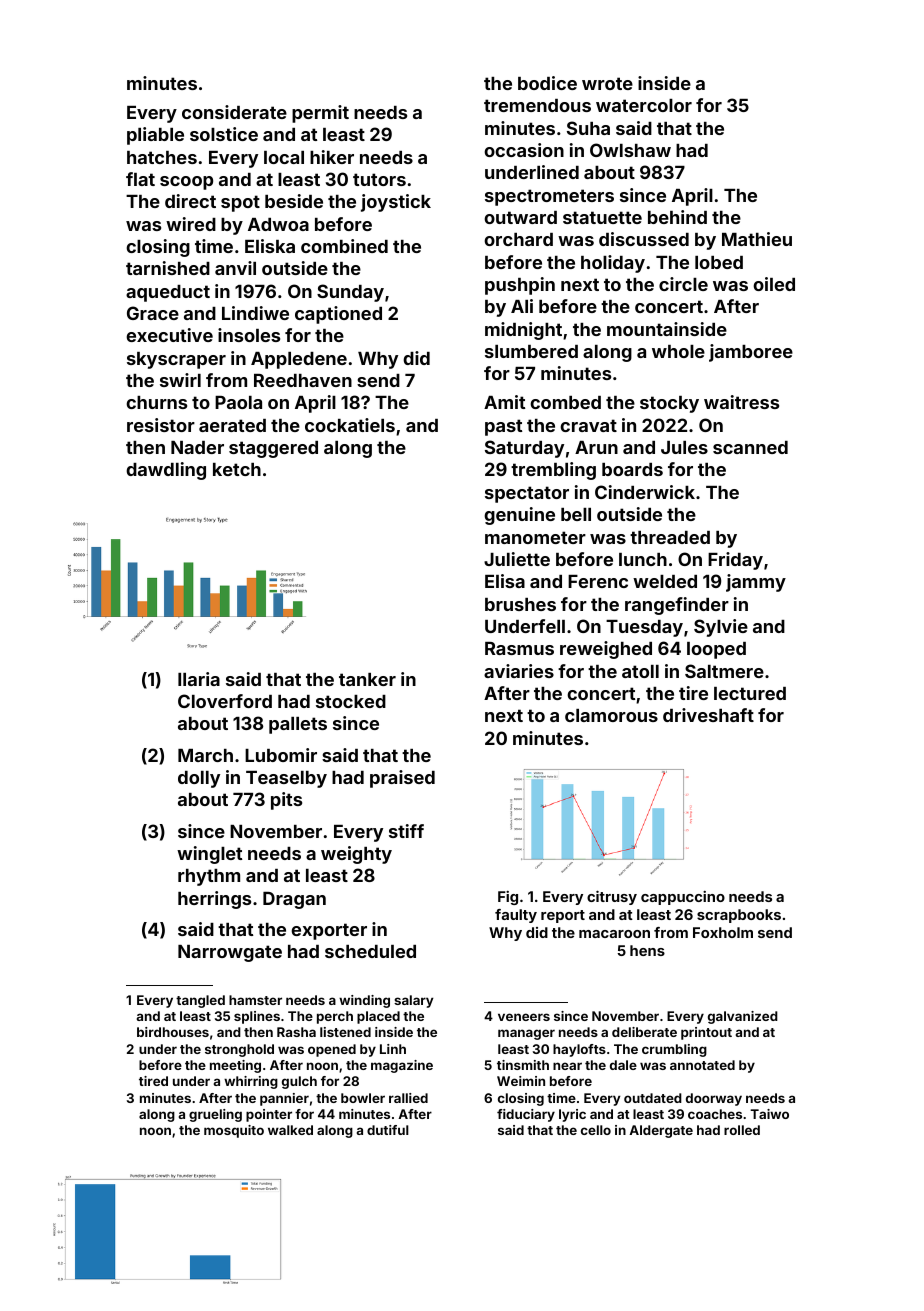 Image resolution: width=924 pixels, height=1311 pixels. I want to click on threaded, so click(670, 537).
